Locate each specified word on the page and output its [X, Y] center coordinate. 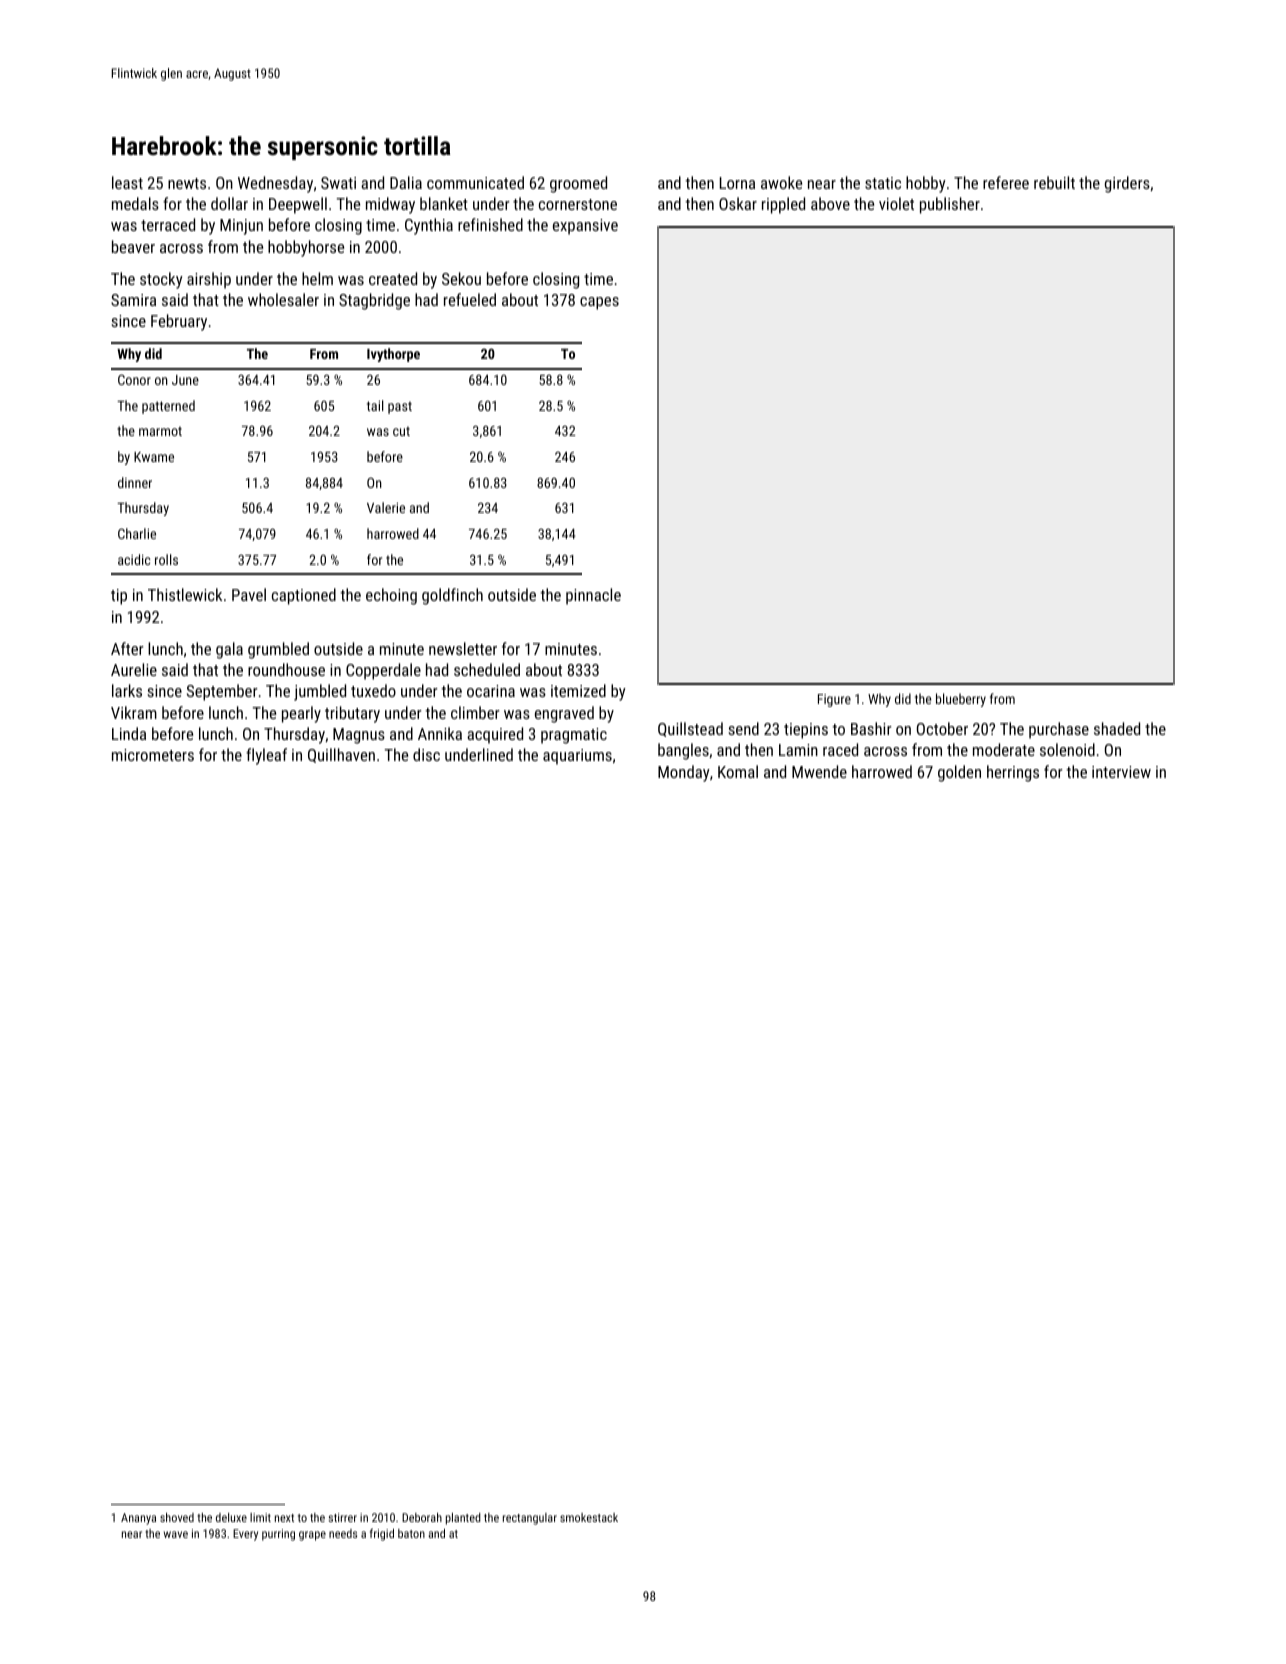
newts [187, 183]
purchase [1059, 730]
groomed [578, 184]
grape [312, 1536]
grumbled [278, 650]
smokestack [589, 1517]
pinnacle [593, 596]
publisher [950, 205]
